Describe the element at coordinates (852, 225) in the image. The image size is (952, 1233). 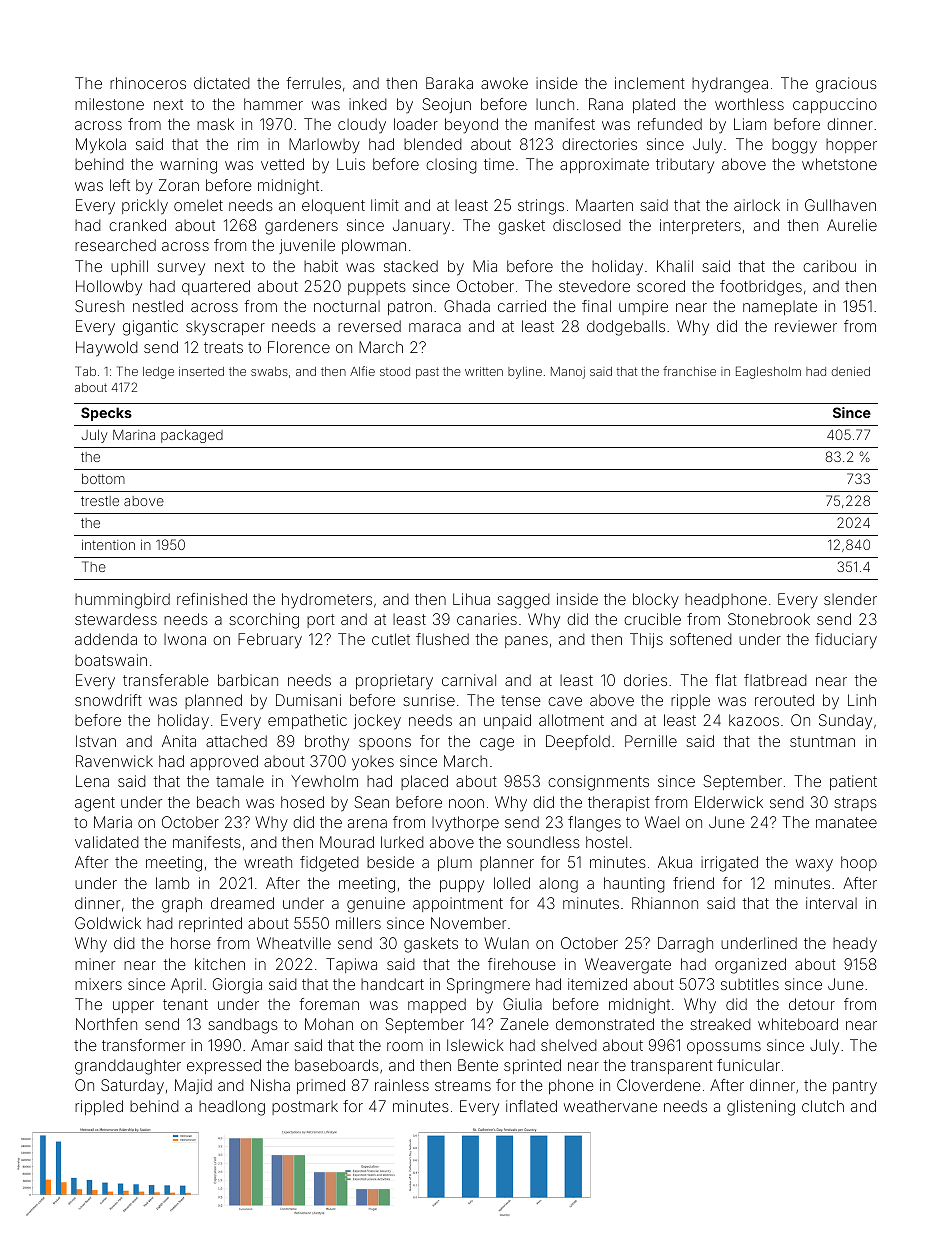
I see `Aurelie` at that location.
